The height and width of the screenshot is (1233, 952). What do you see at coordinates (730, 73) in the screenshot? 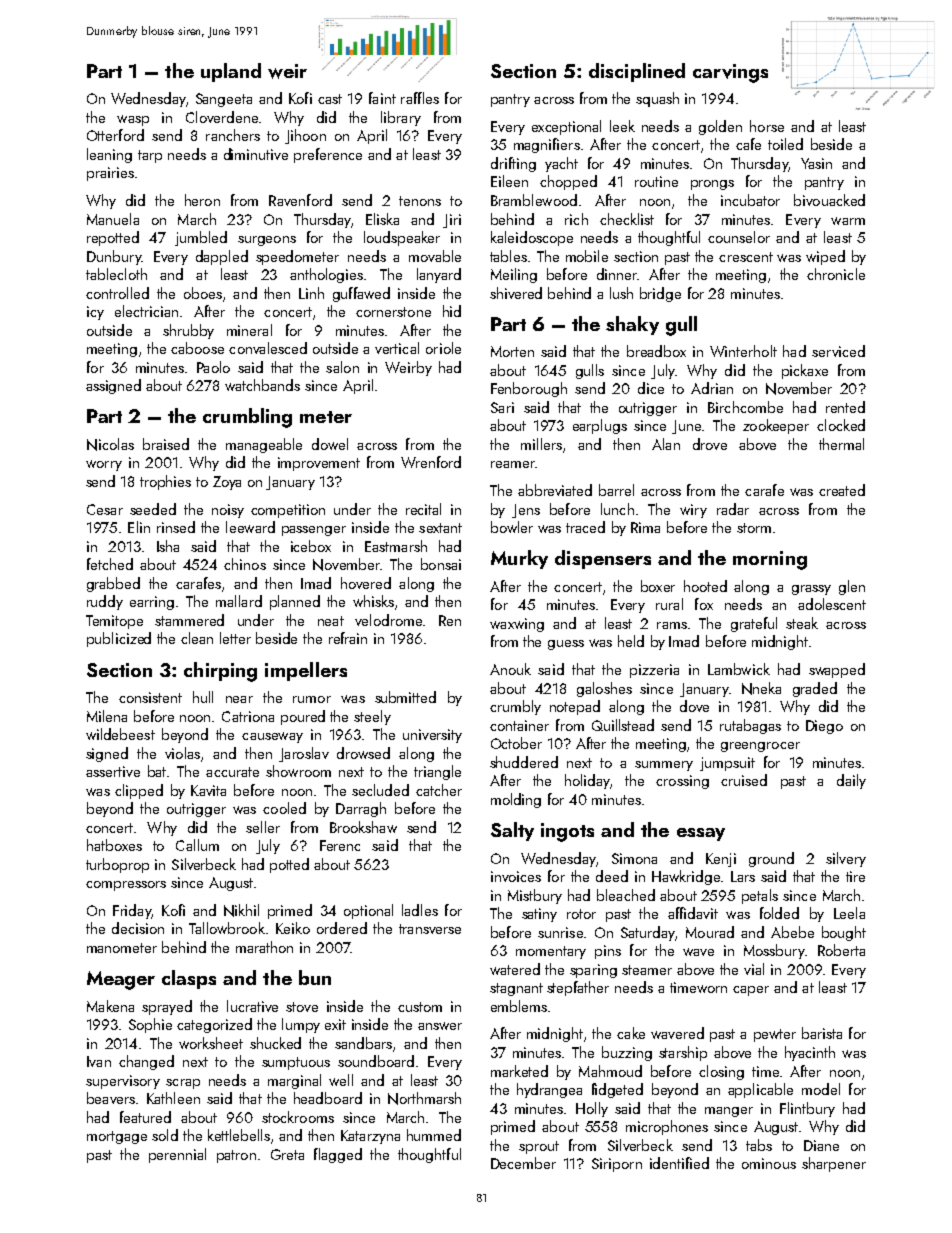
I see `carvings` at bounding box center [730, 73].
